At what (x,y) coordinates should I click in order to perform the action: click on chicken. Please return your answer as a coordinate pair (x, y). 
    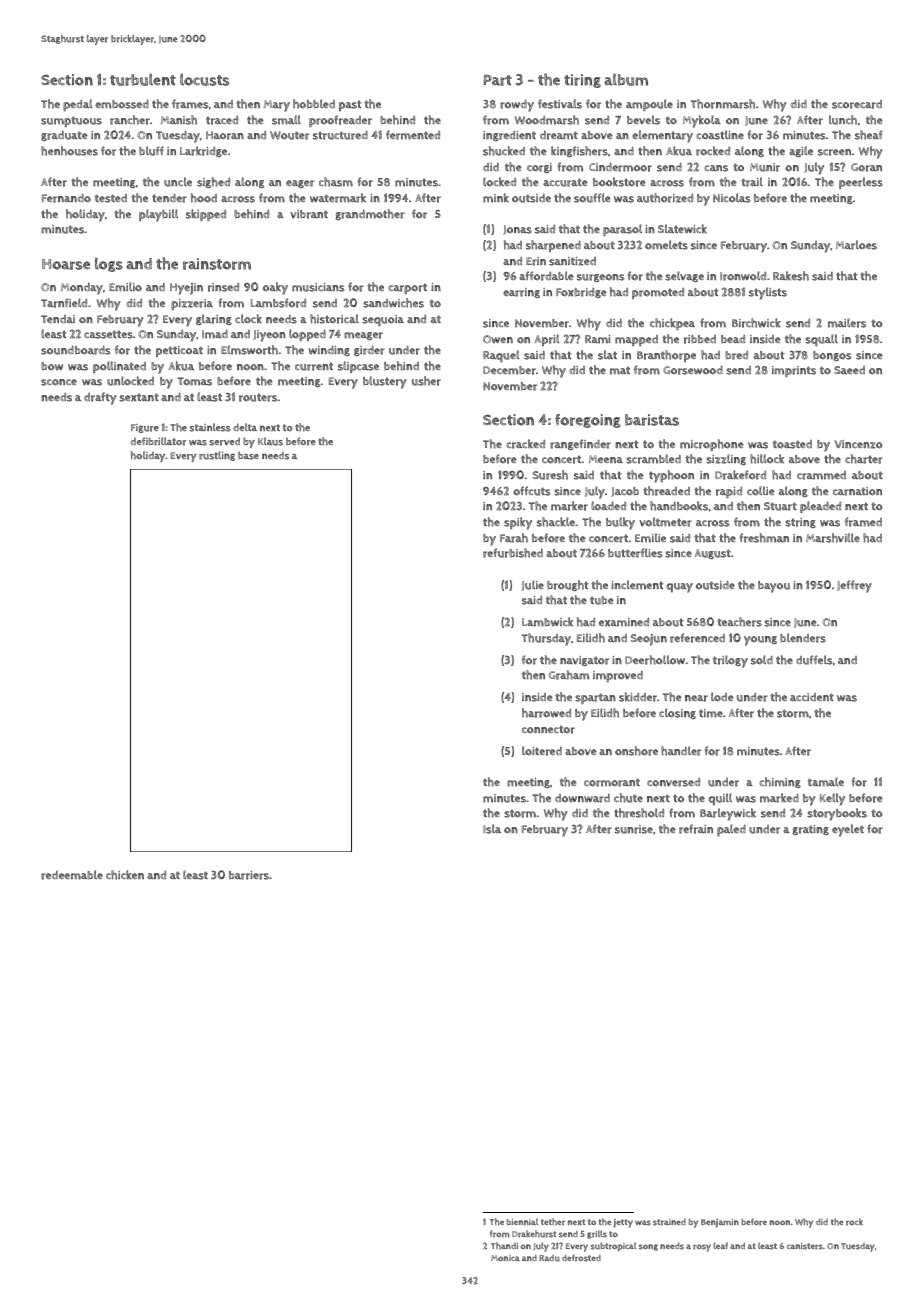
    Looking at the image, I should click on (125, 875).
